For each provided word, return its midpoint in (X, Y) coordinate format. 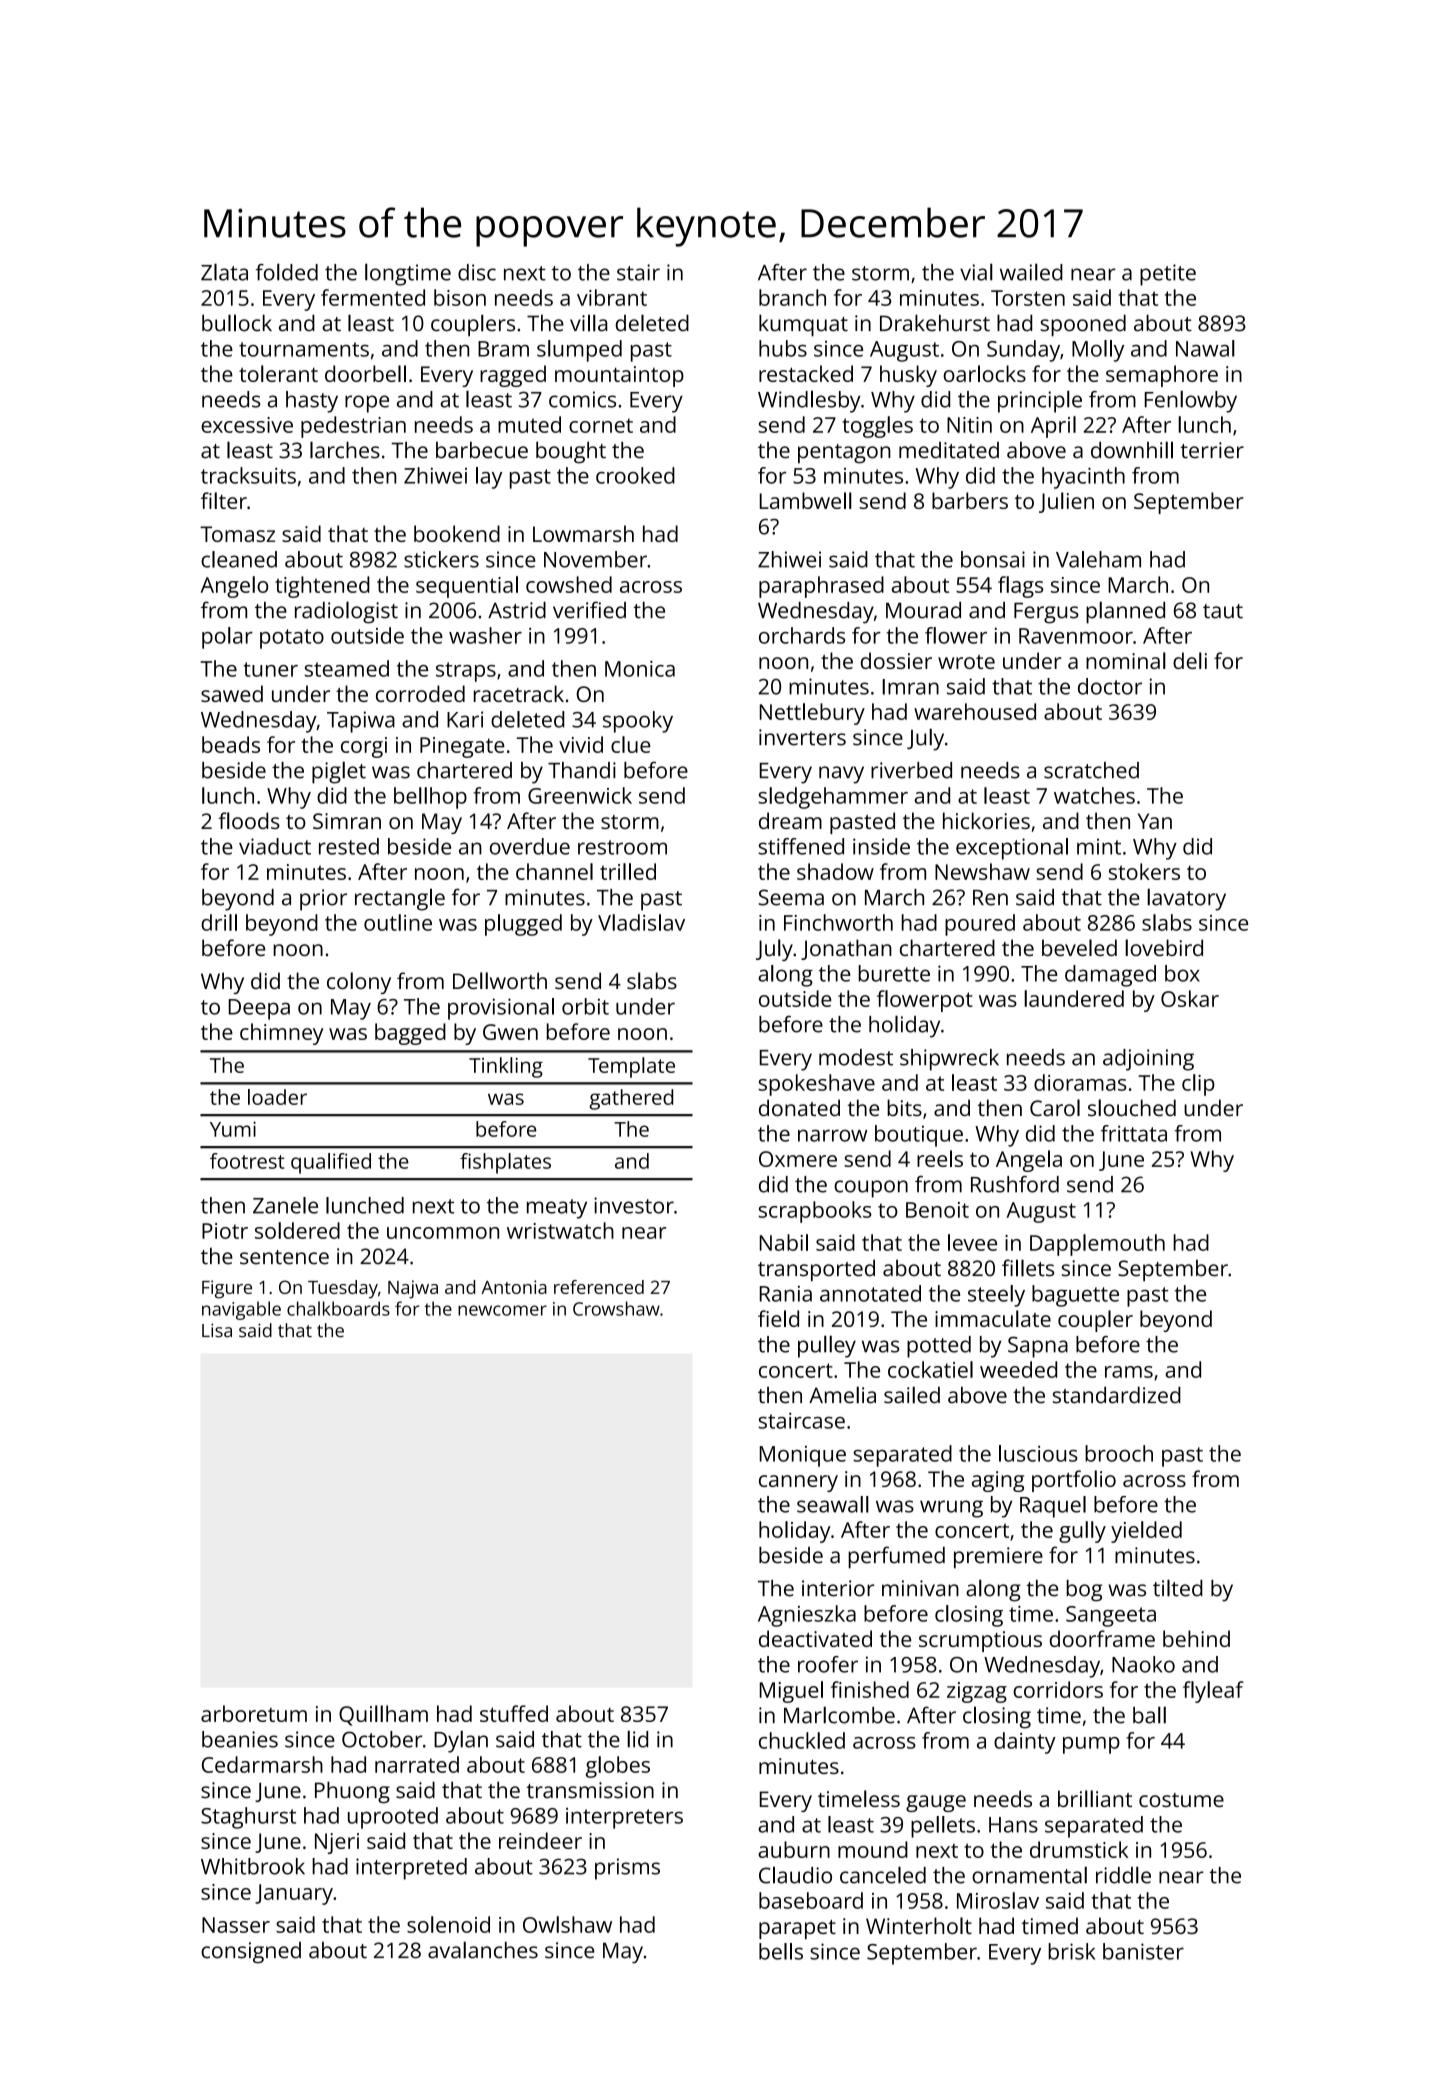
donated (799, 1107)
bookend (457, 533)
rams (1129, 1372)
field (778, 1318)
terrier (1212, 450)
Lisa (217, 1330)
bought (571, 452)
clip (1198, 1085)
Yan (1155, 821)
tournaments (304, 349)
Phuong (352, 1792)
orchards (802, 635)
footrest (247, 1161)
